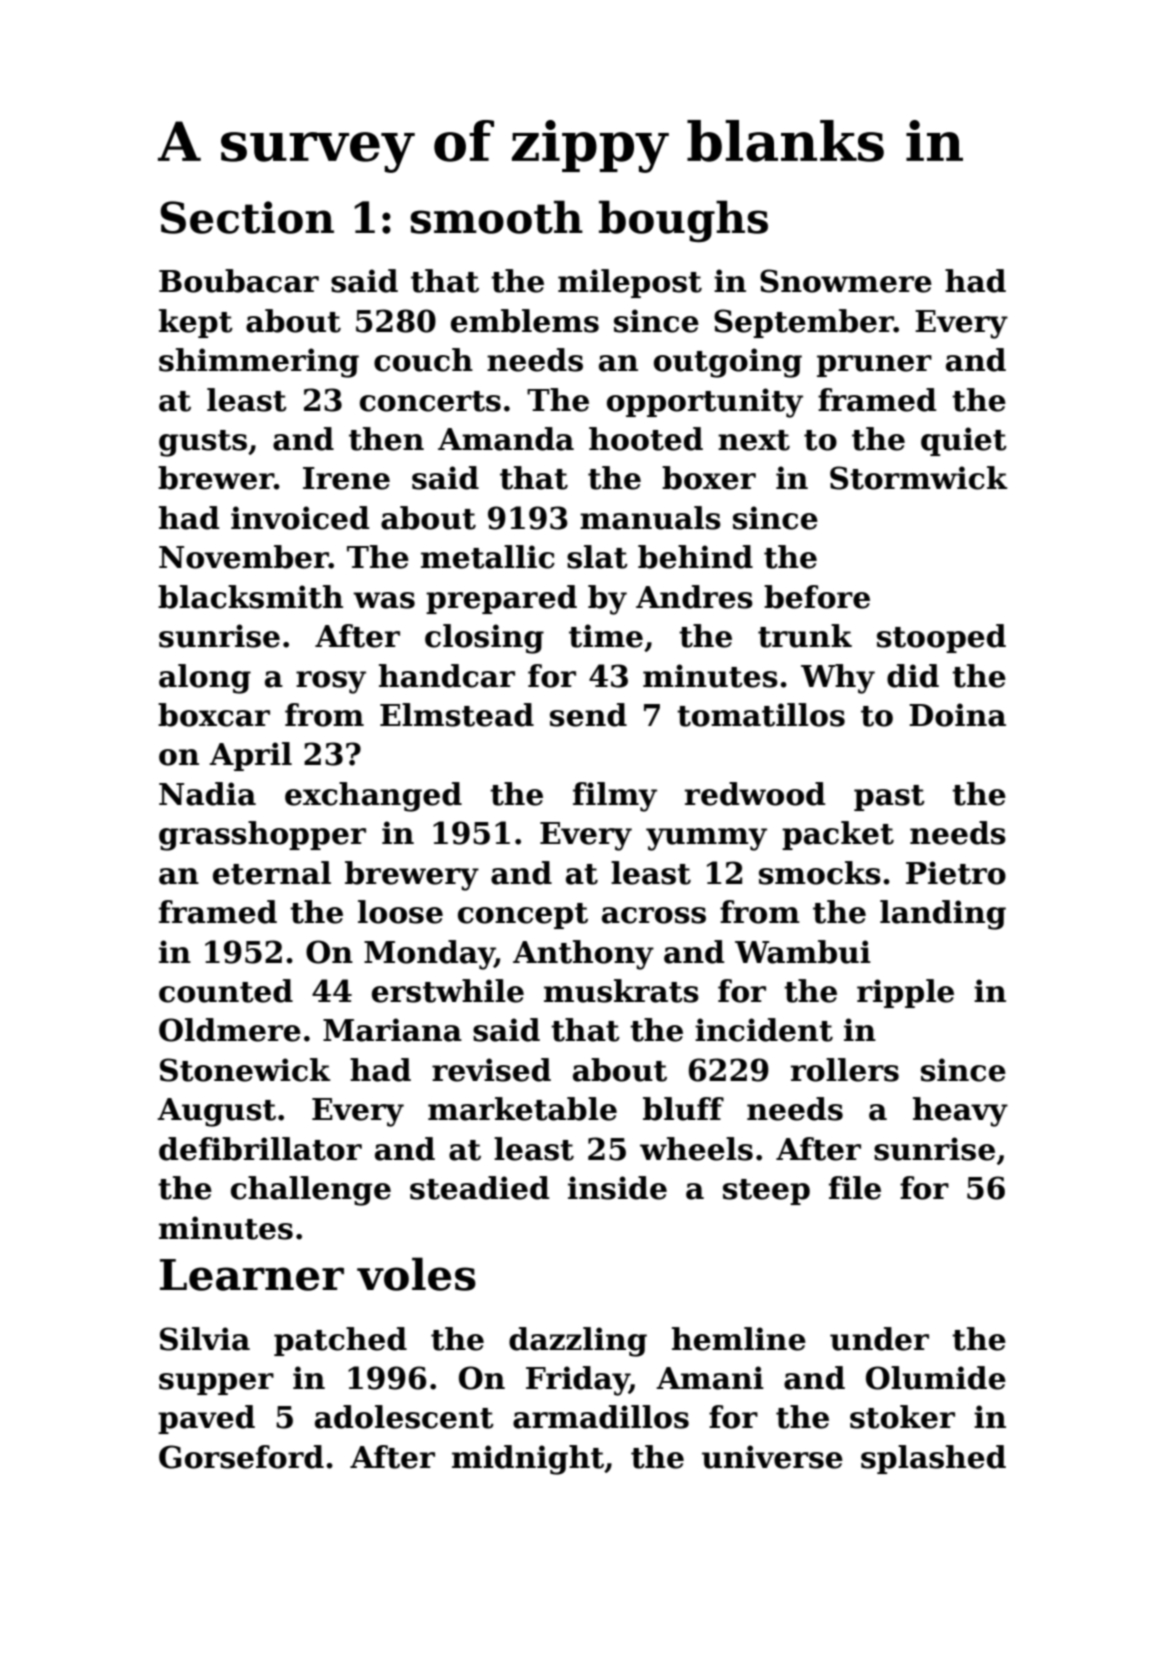  I want to click on grasshopper, so click(262, 836).
